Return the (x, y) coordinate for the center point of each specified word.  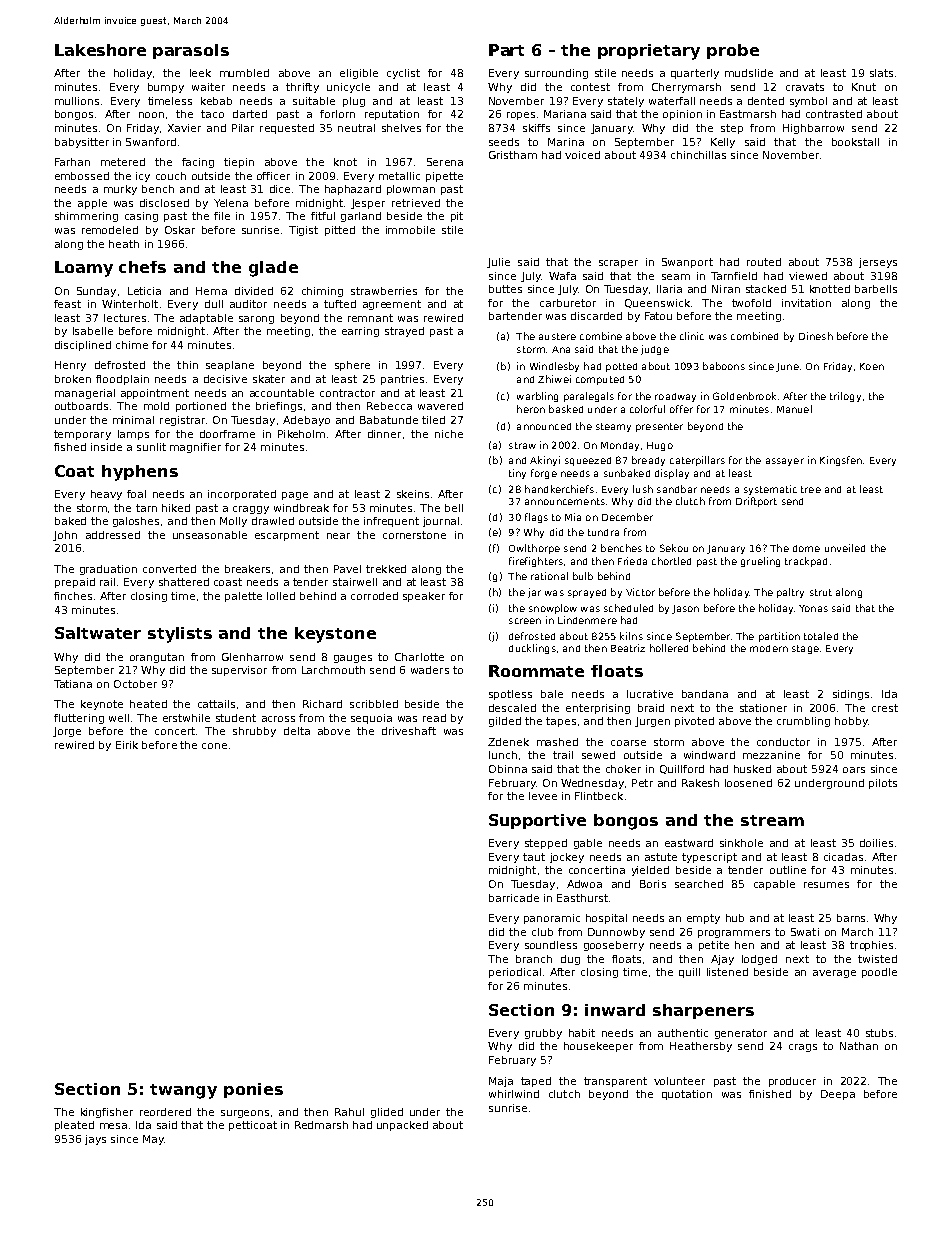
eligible (359, 74)
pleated (74, 1126)
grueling (760, 562)
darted (250, 114)
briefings (279, 407)
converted (169, 569)
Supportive (537, 821)
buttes (505, 289)
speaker (424, 597)
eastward (689, 843)
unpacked (402, 1126)
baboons (724, 366)
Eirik (127, 745)
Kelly (723, 143)
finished (770, 1094)
